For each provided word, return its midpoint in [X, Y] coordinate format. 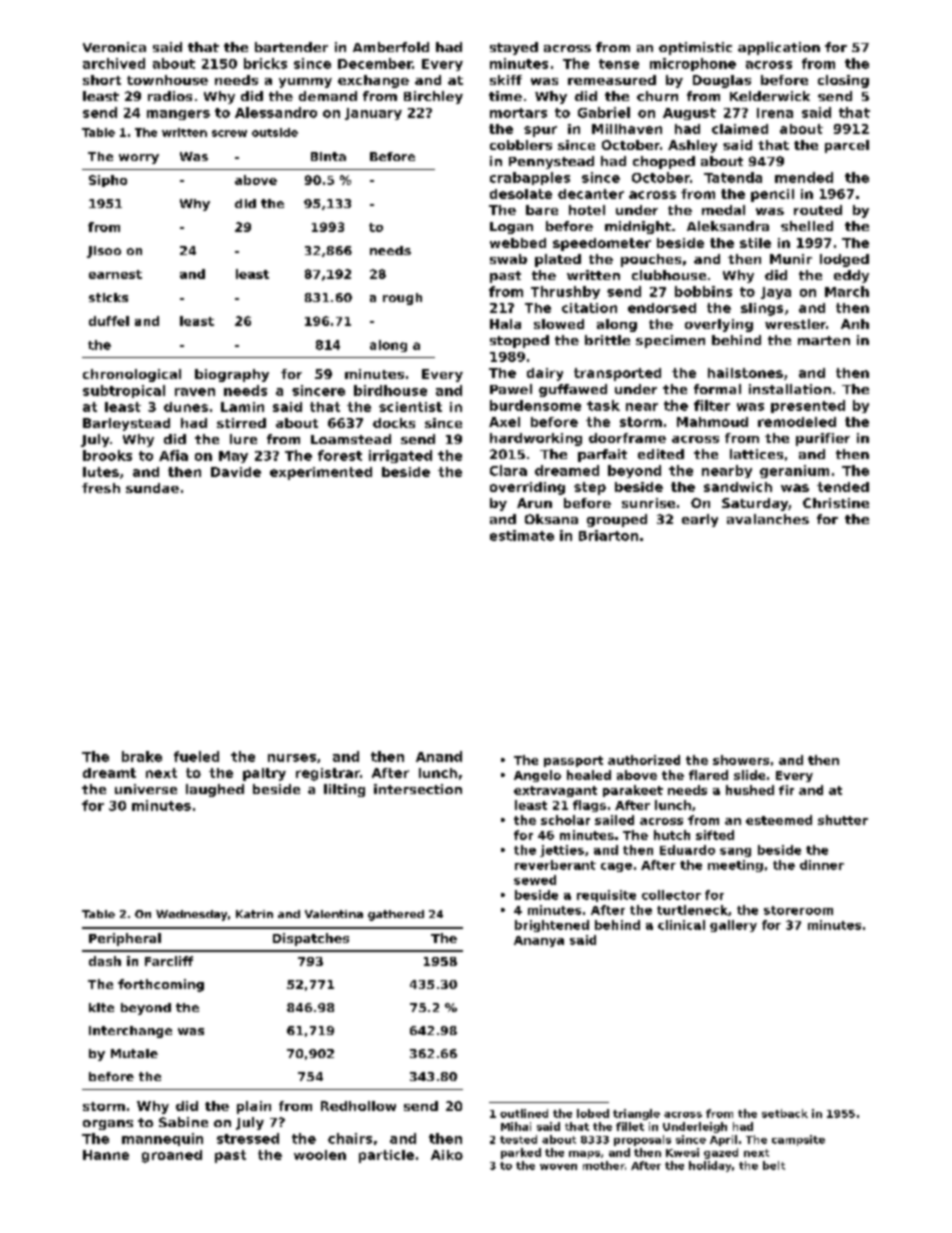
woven [558, 1167]
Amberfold [391, 47]
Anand [439, 756]
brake [142, 756]
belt [774, 1165]
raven [195, 392]
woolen [320, 1155]
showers [741, 760]
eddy [851, 276]
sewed [535, 880]
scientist [410, 407]
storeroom [798, 910]
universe [146, 789]
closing [843, 81]
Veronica [114, 47]
